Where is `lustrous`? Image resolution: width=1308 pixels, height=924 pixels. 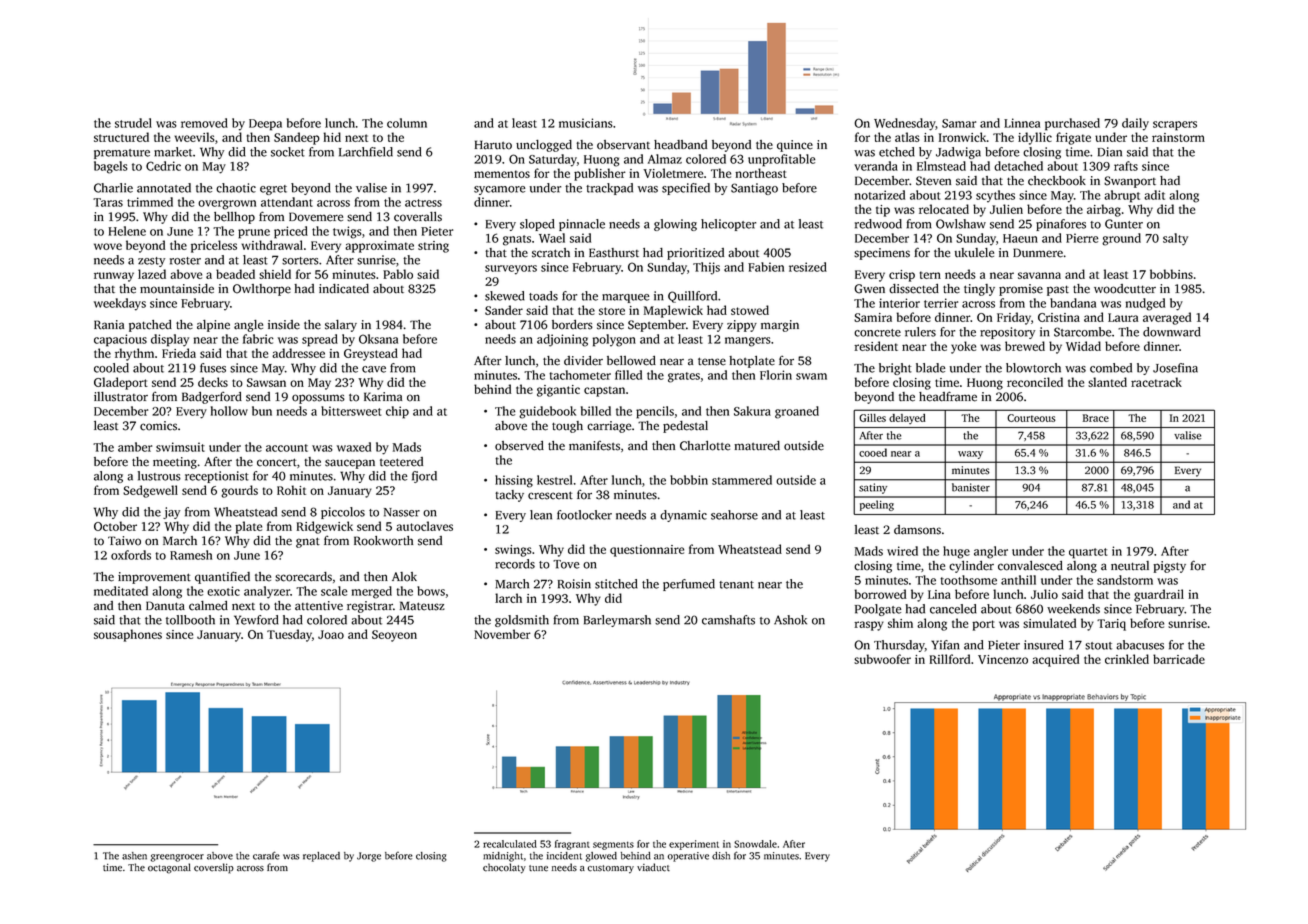
lustrous is located at coordinates (159, 476).
